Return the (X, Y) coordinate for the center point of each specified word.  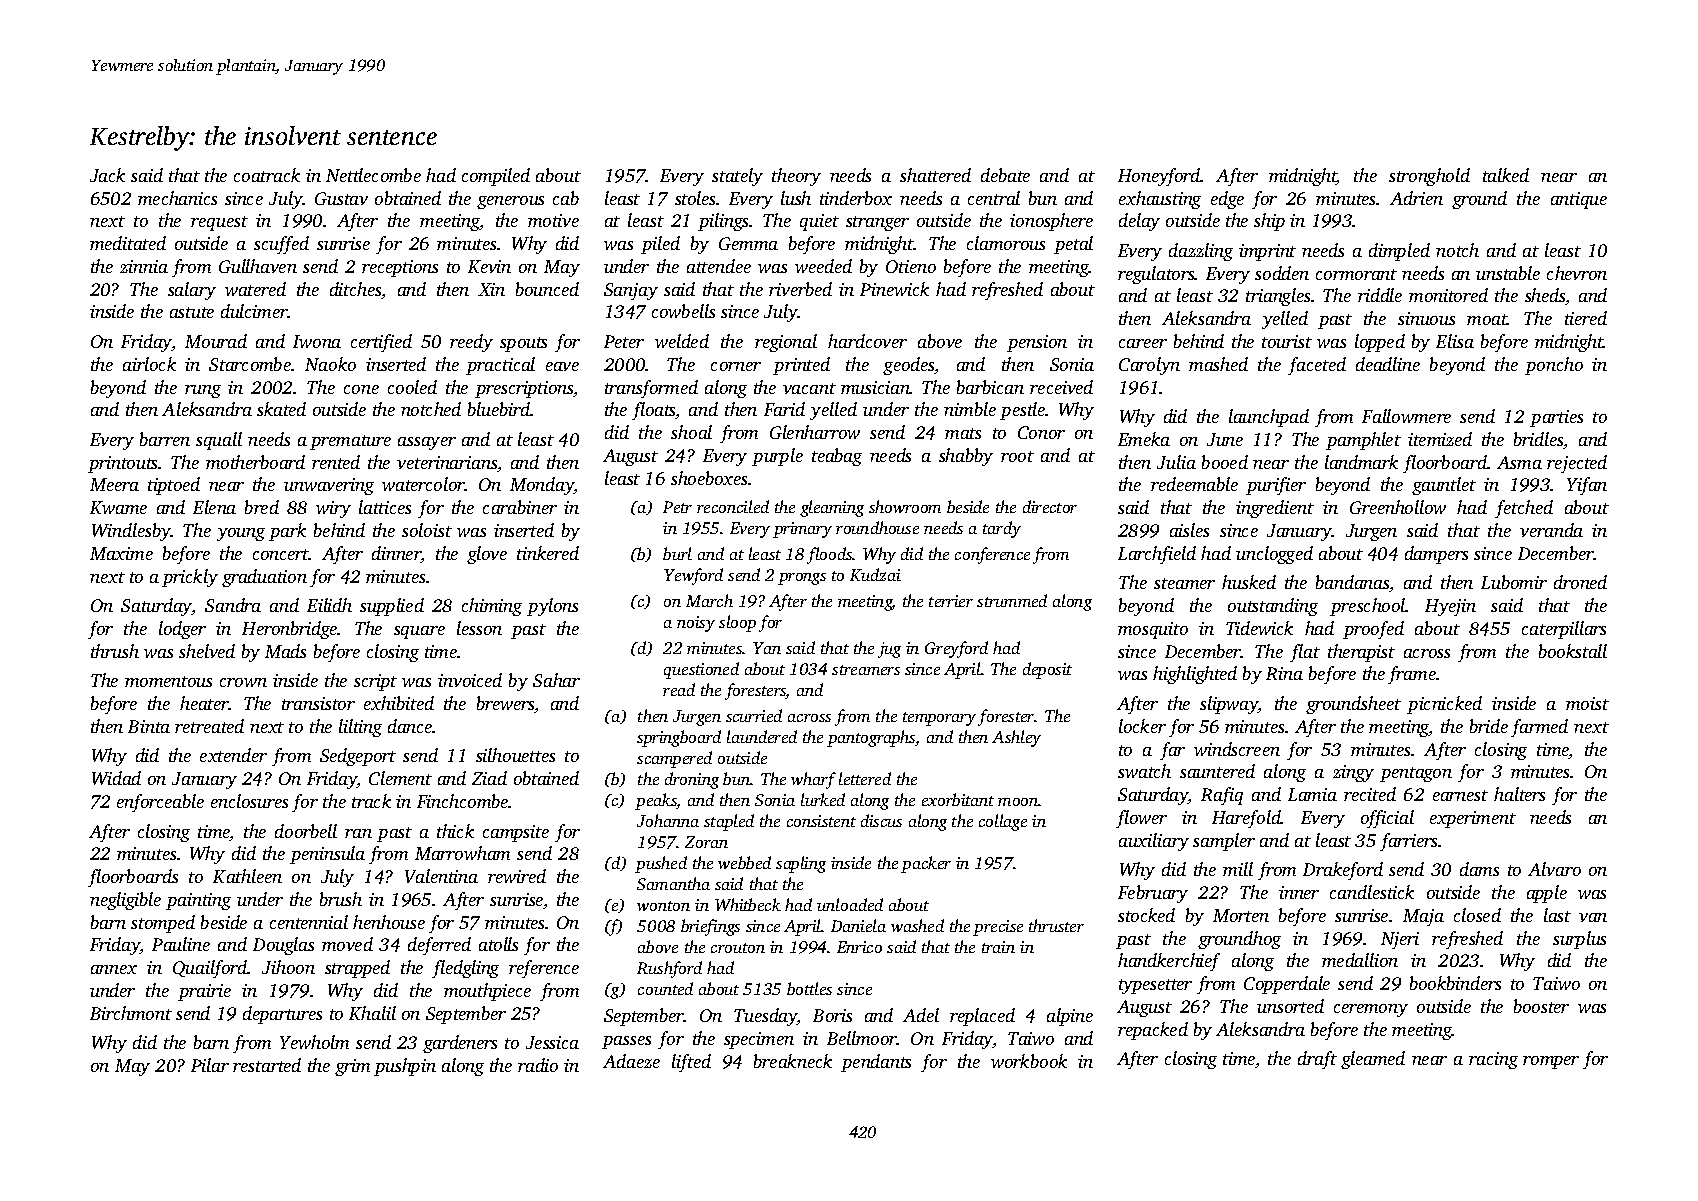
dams (1479, 869)
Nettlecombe (373, 175)
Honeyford (1159, 177)
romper (1551, 1062)
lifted (691, 1063)
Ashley (1016, 738)
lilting (360, 728)
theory (796, 177)
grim (352, 1067)
